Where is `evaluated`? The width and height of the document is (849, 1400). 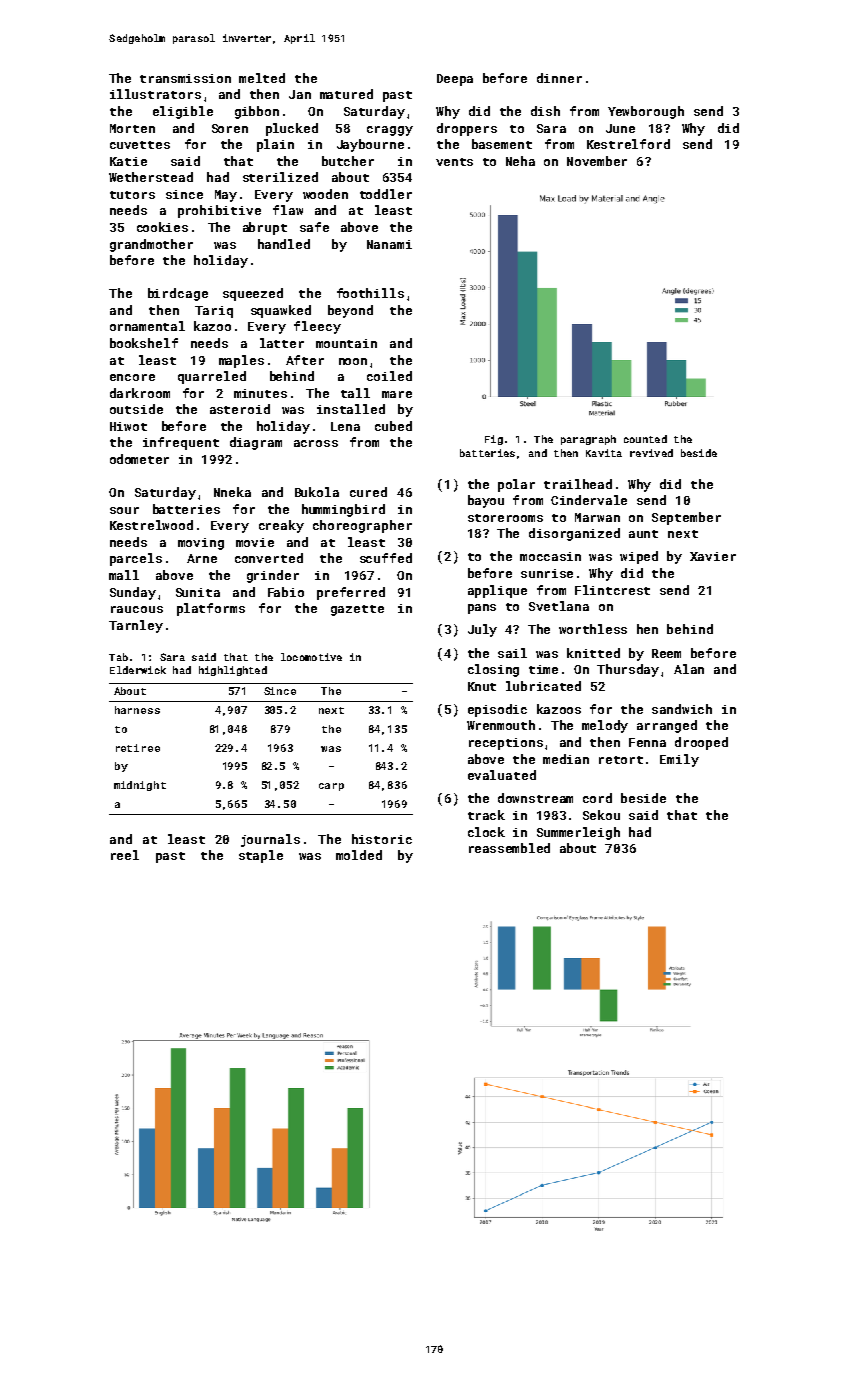
evaluated is located at coordinates (502, 775).
